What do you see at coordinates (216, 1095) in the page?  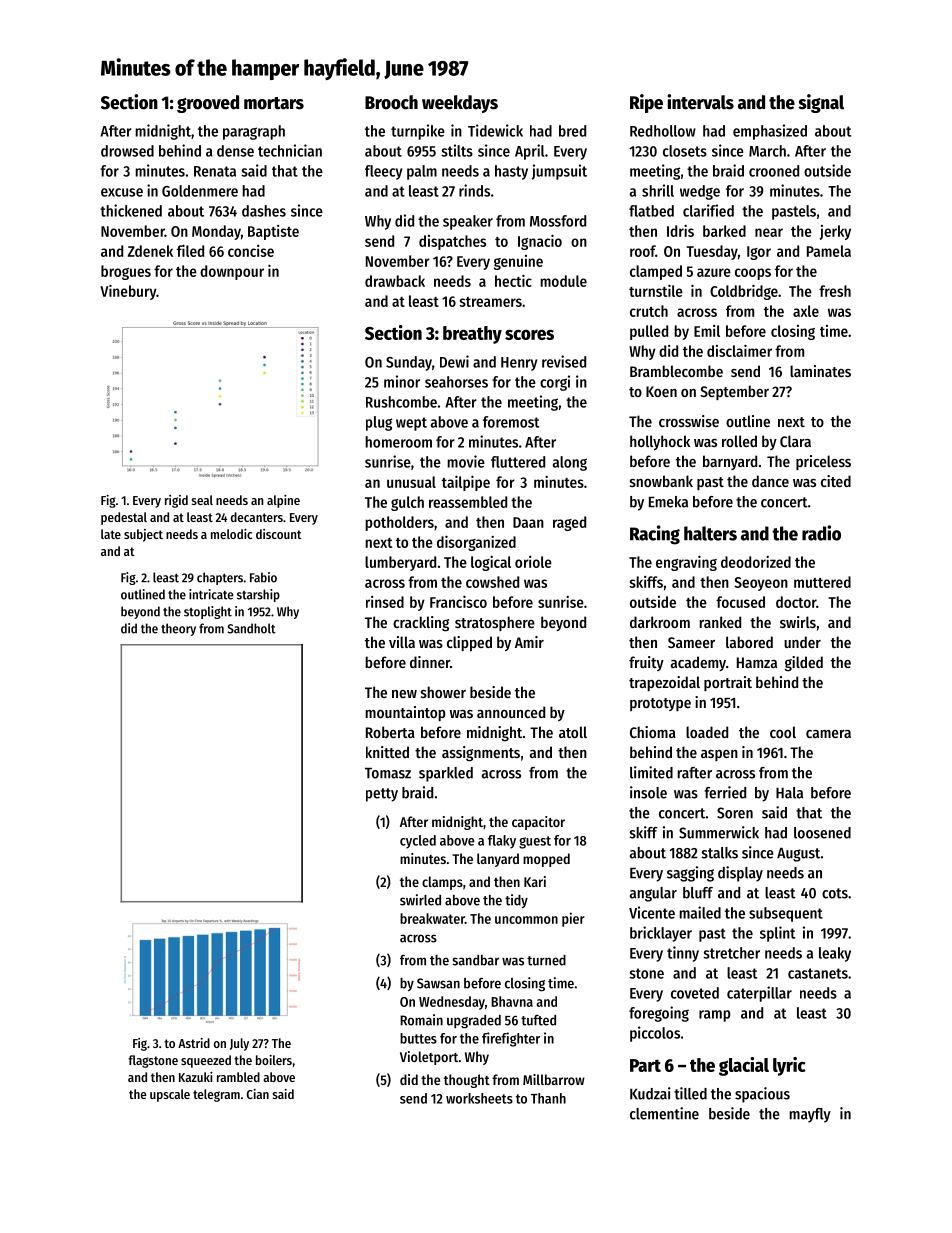 I see `telegram` at bounding box center [216, 1095].
